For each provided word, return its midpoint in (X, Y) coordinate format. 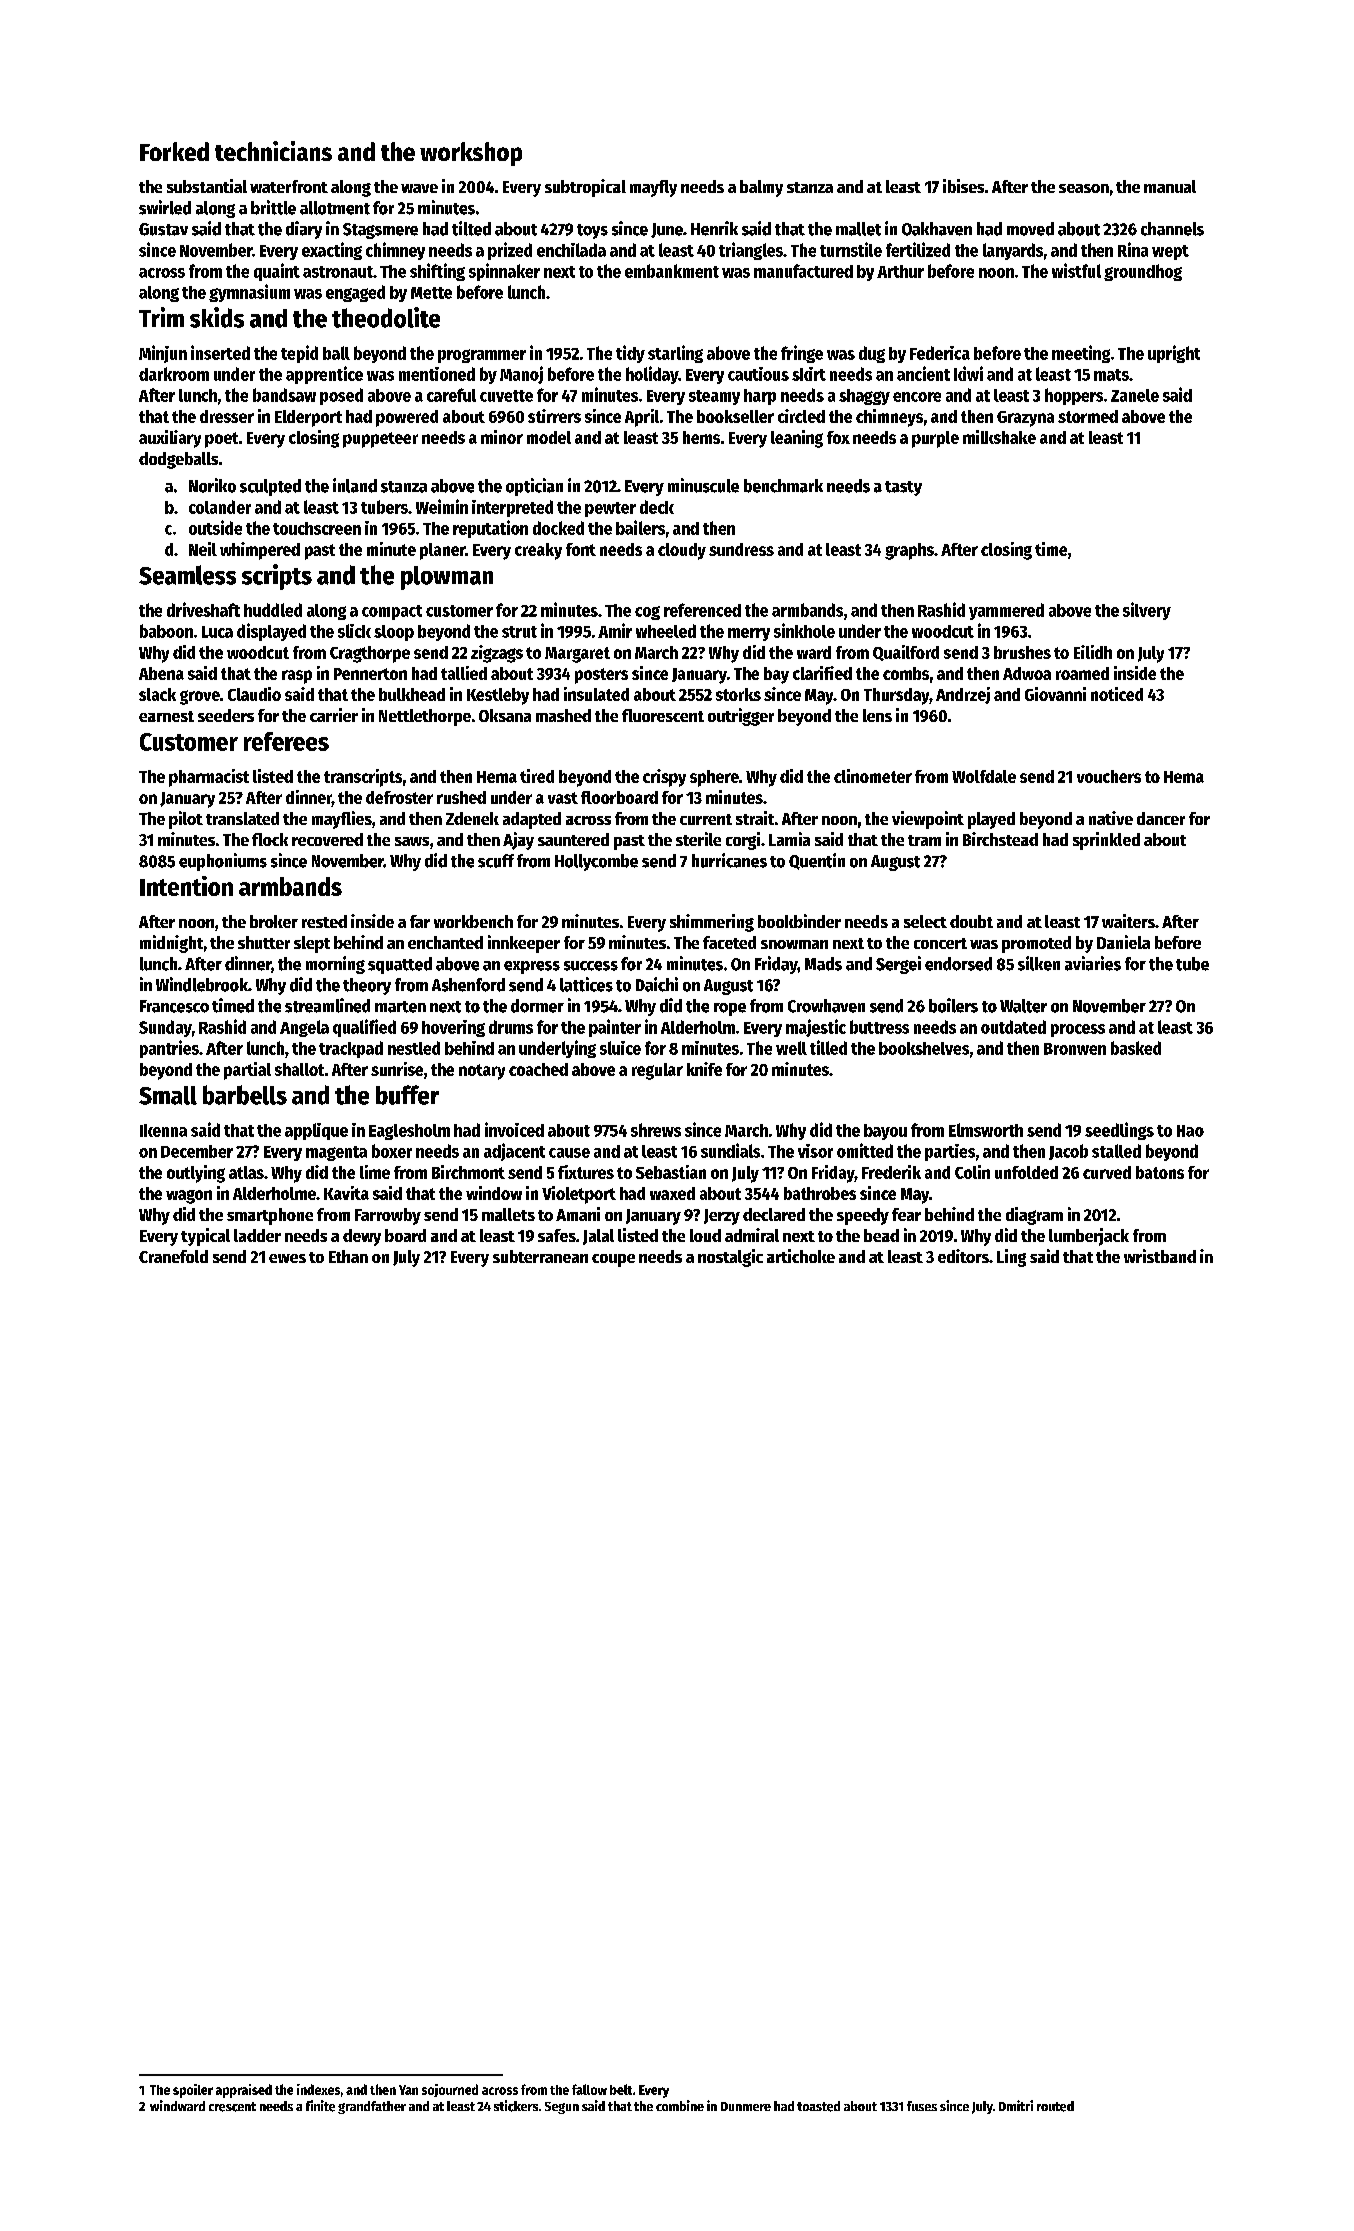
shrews (656, 1130)
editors (963, 1256)
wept (1170, 252)
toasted (818, 2106)
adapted (532, 820)
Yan (408, 2090)
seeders (226, 715)
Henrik (714, 228)
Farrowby (388, 1216)
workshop (471, 154)
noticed (1117, 694)
